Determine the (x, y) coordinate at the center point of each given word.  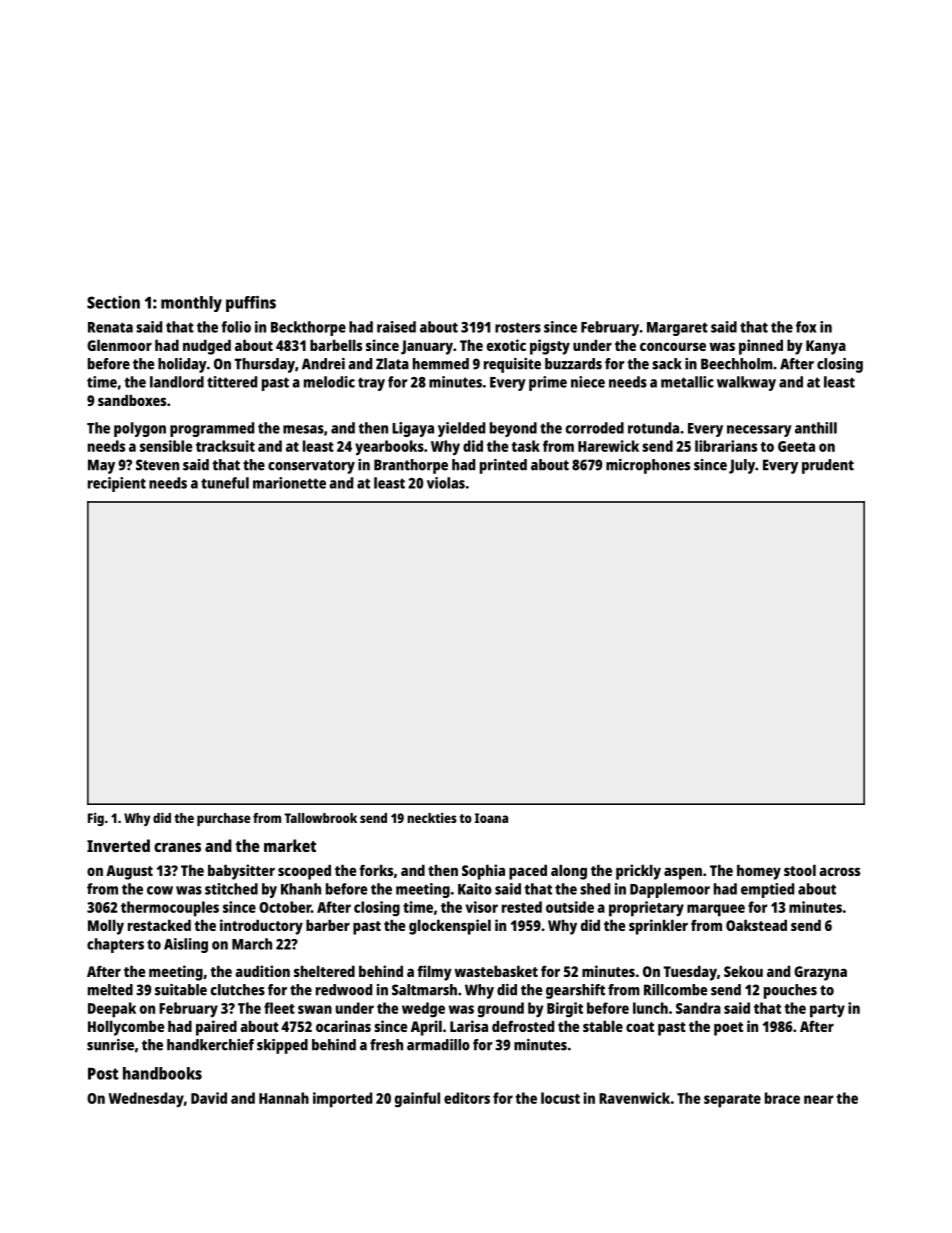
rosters (518, 327)
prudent (828, 466)
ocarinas (343, 1026)
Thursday (265, 365)
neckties (432, 817)
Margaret (677, 329)
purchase (224, 819)
